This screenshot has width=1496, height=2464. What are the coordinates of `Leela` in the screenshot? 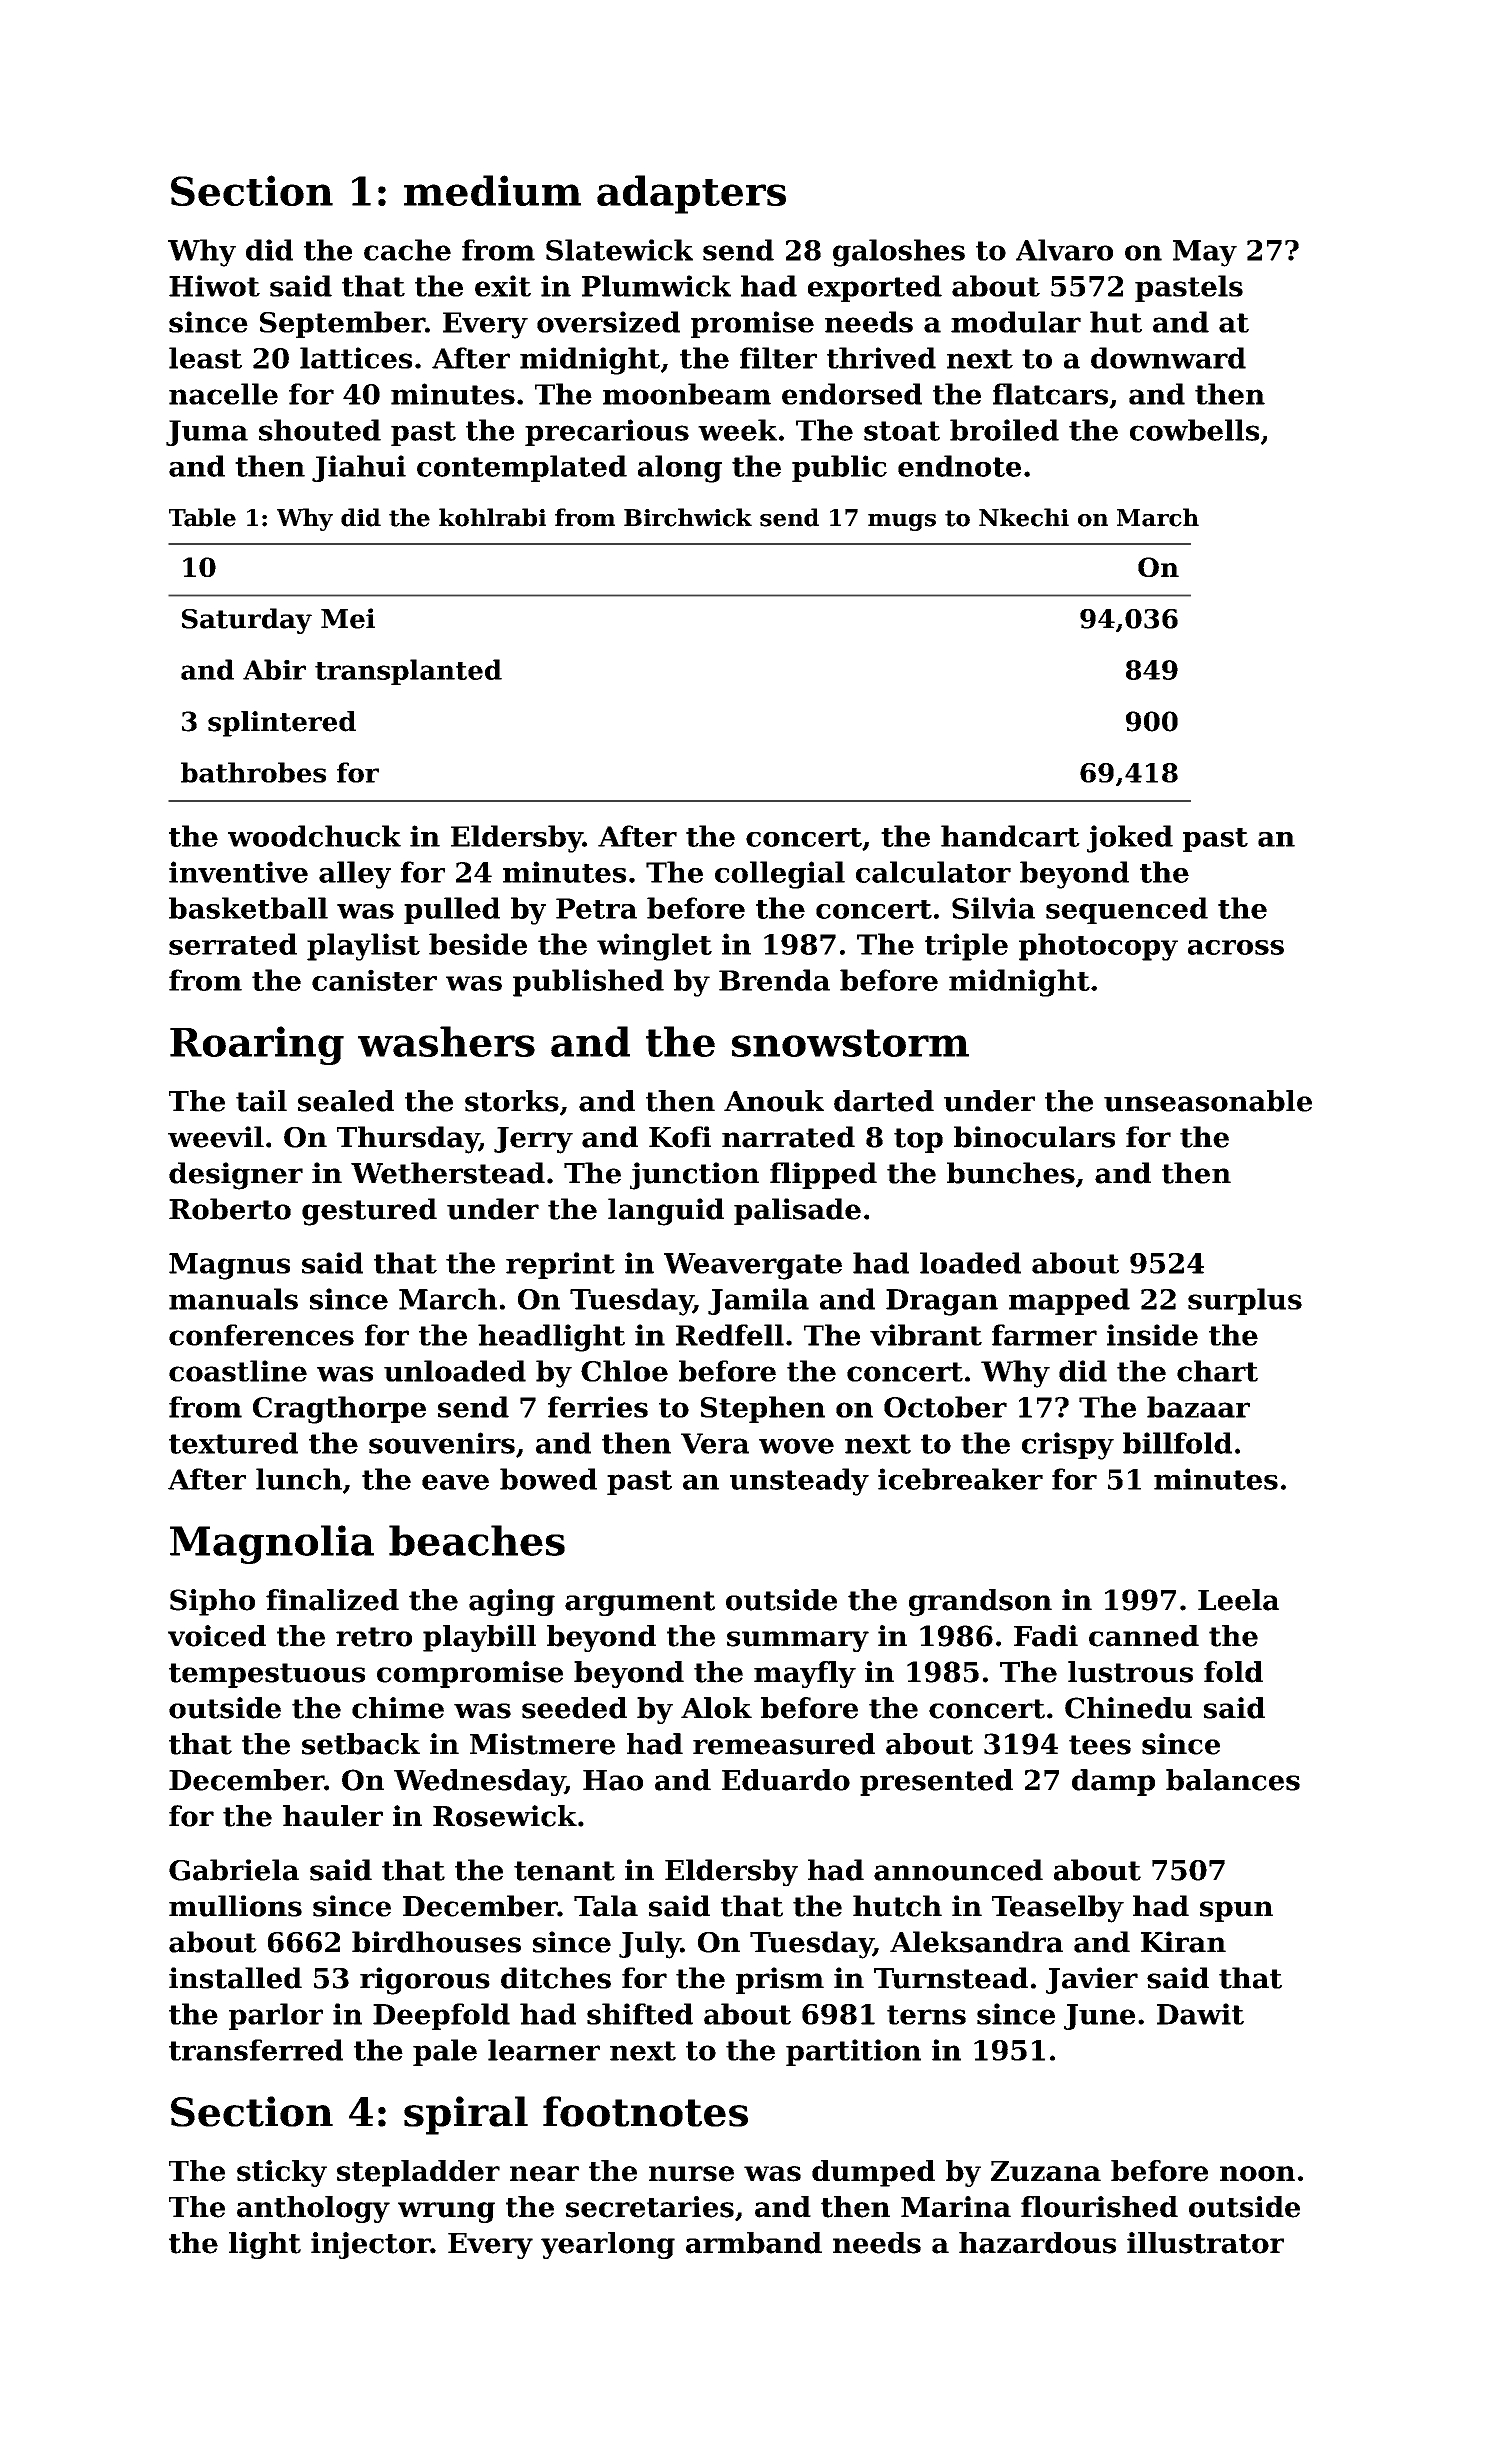 It's located at (1238, 1600).
